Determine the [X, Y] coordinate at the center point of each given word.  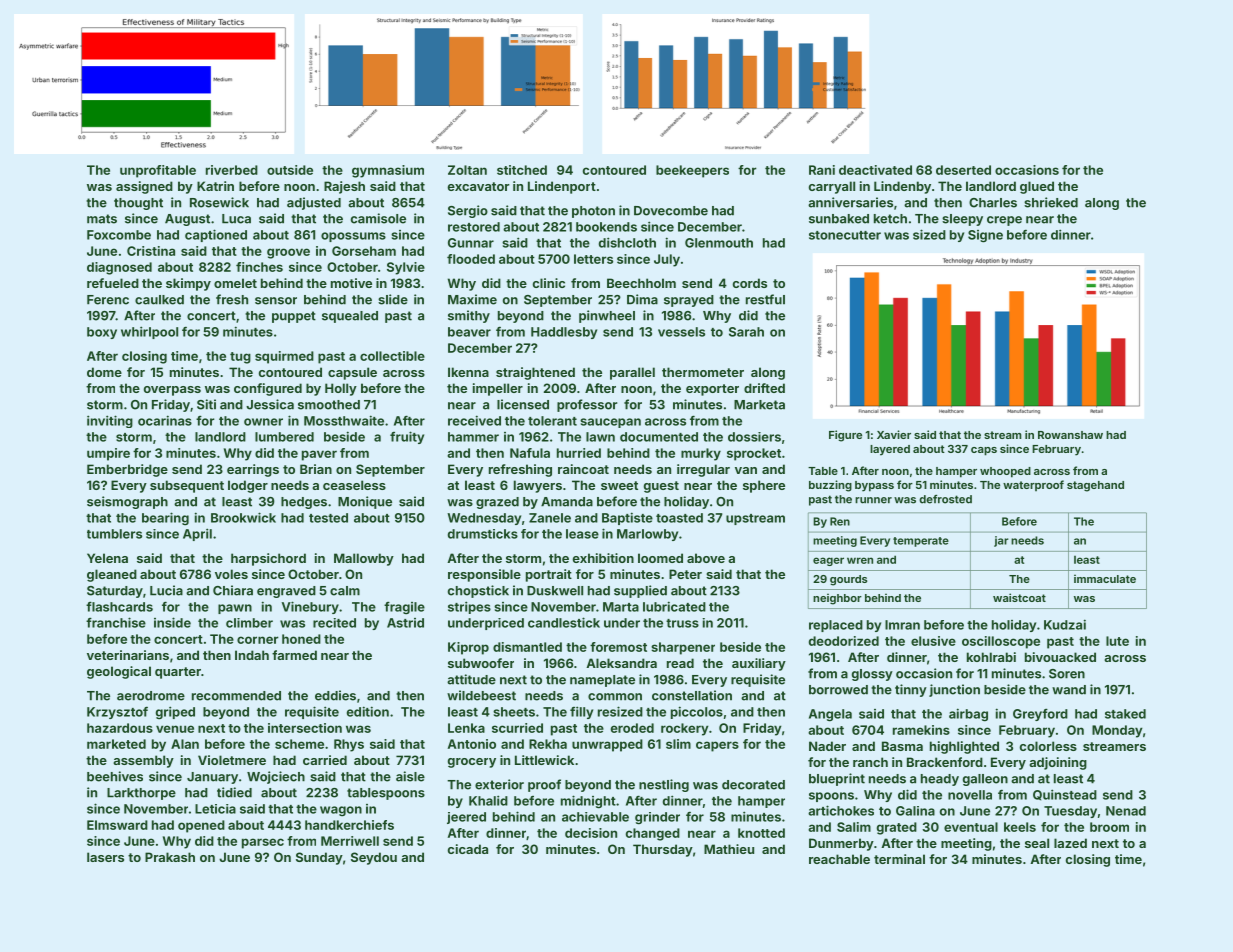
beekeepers [692, 171]
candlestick [564, 622]
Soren [1067, 674]
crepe [1004, 221]
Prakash [170, 857]
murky [701, 454]
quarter [178, 673]
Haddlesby [564, 333]
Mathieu [729, 849]
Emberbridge [127, 470]
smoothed [329, 405]
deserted [963, 170]
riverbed [232, 170]
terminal [899, 859]
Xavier [894, 434]
